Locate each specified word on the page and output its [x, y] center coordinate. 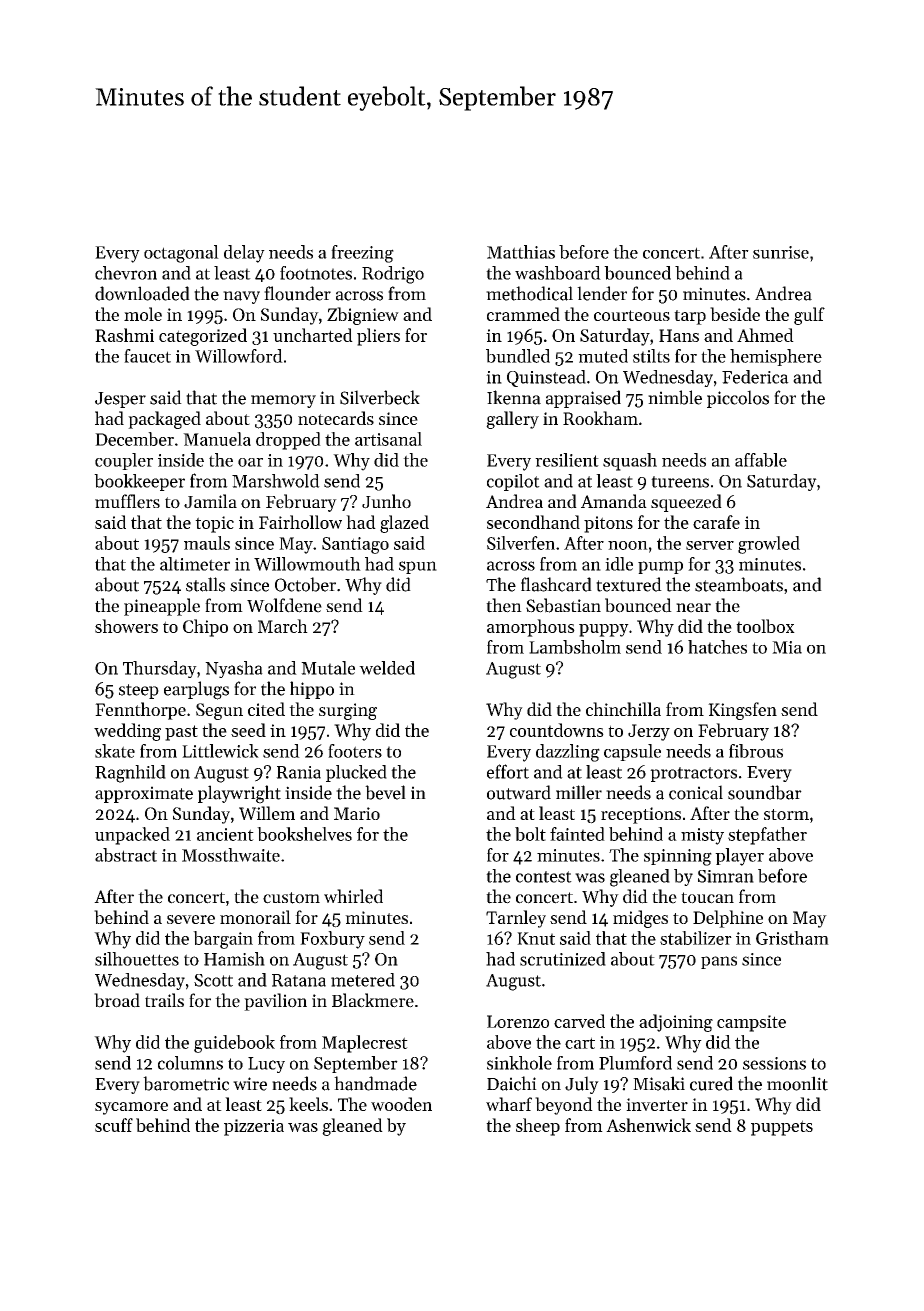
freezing [362, 254]
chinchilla [623, 709]
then [504, 605]
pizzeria [254, 1127]
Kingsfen [742, 711]
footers [355, 751]
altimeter [195, 564]
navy [241, 297]
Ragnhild [130, 774]
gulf [809, 316]
